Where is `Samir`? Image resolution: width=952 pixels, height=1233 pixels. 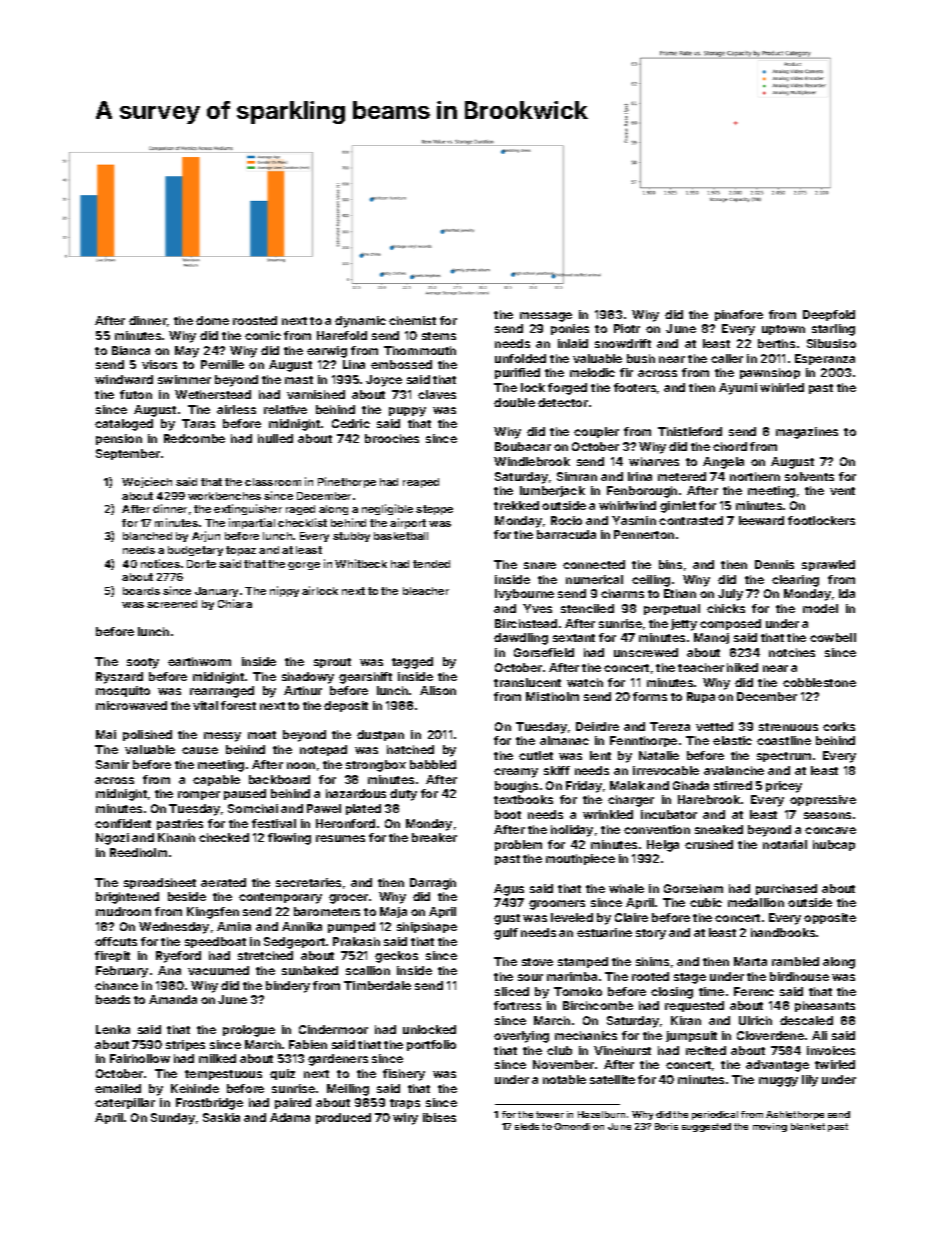 Samir is located at coordinates (112, 764).
